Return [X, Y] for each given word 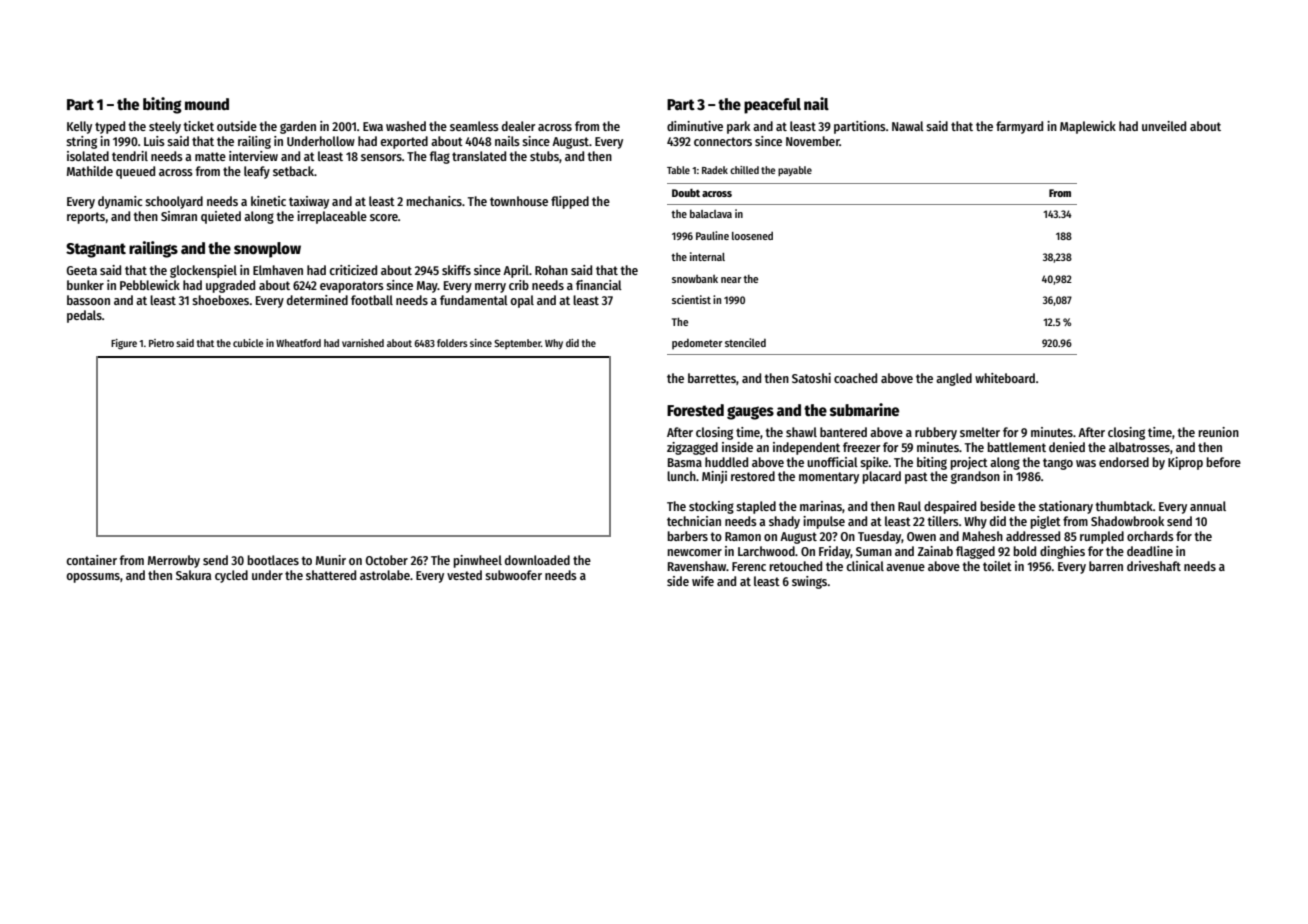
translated [479, 156]
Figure [124, 344]
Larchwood [766, 551]
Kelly [79, 127]
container [91, 560]
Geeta [81, 270]
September [517, 344]
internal [707, 256]
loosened [752, 236]
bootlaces [273, 560]
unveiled [1164, 126]
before [1223, 462]
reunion [1218, 432]
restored [753, 476]
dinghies [1062, 552]
